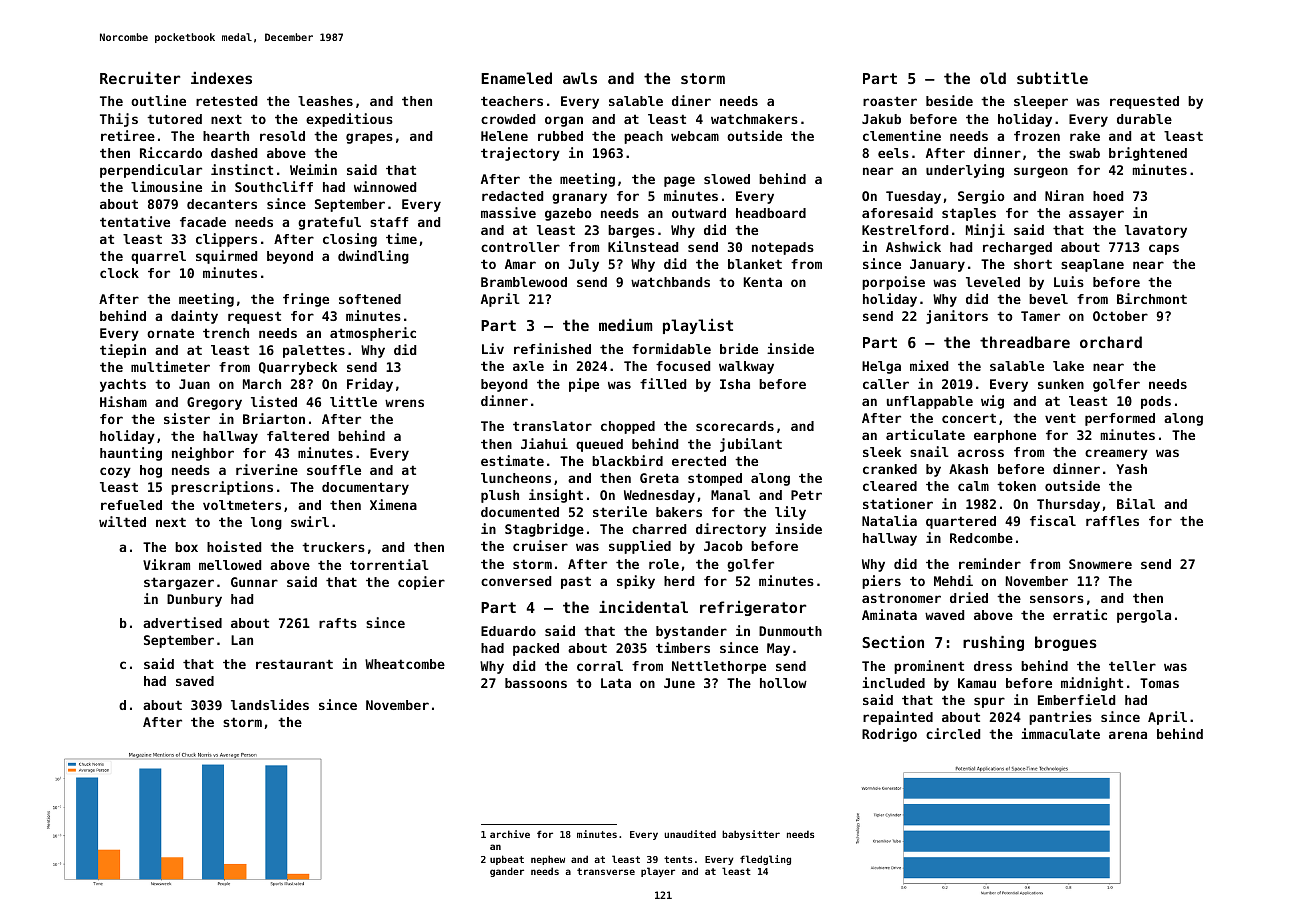 This document has height=924, width=1308. What do you see at coordinates (1041, 102) in the document?
I see `sleeper` at bounding box center [1041, 102].
